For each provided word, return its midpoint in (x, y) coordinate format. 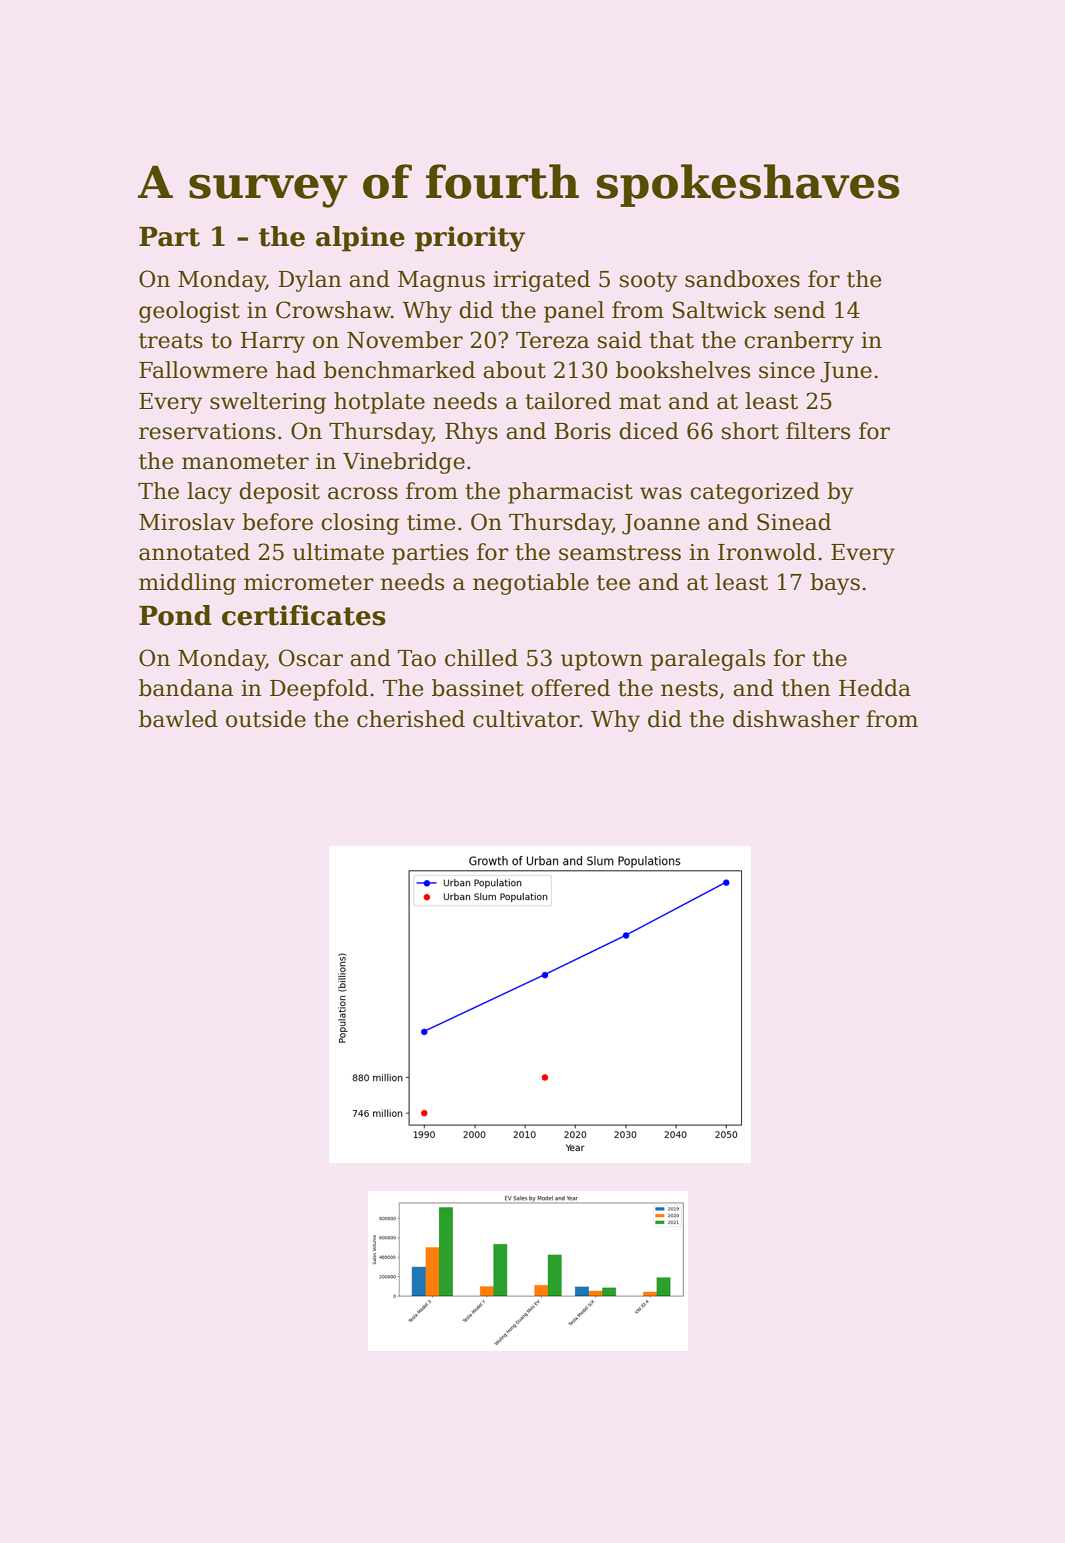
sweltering (268, 403)
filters (818, 431)
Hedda (875, 688)
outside (266, 719)
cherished (411, 719)
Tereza (552, 340)
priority (470, 239)
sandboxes (742, 279)
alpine (360, 239)
